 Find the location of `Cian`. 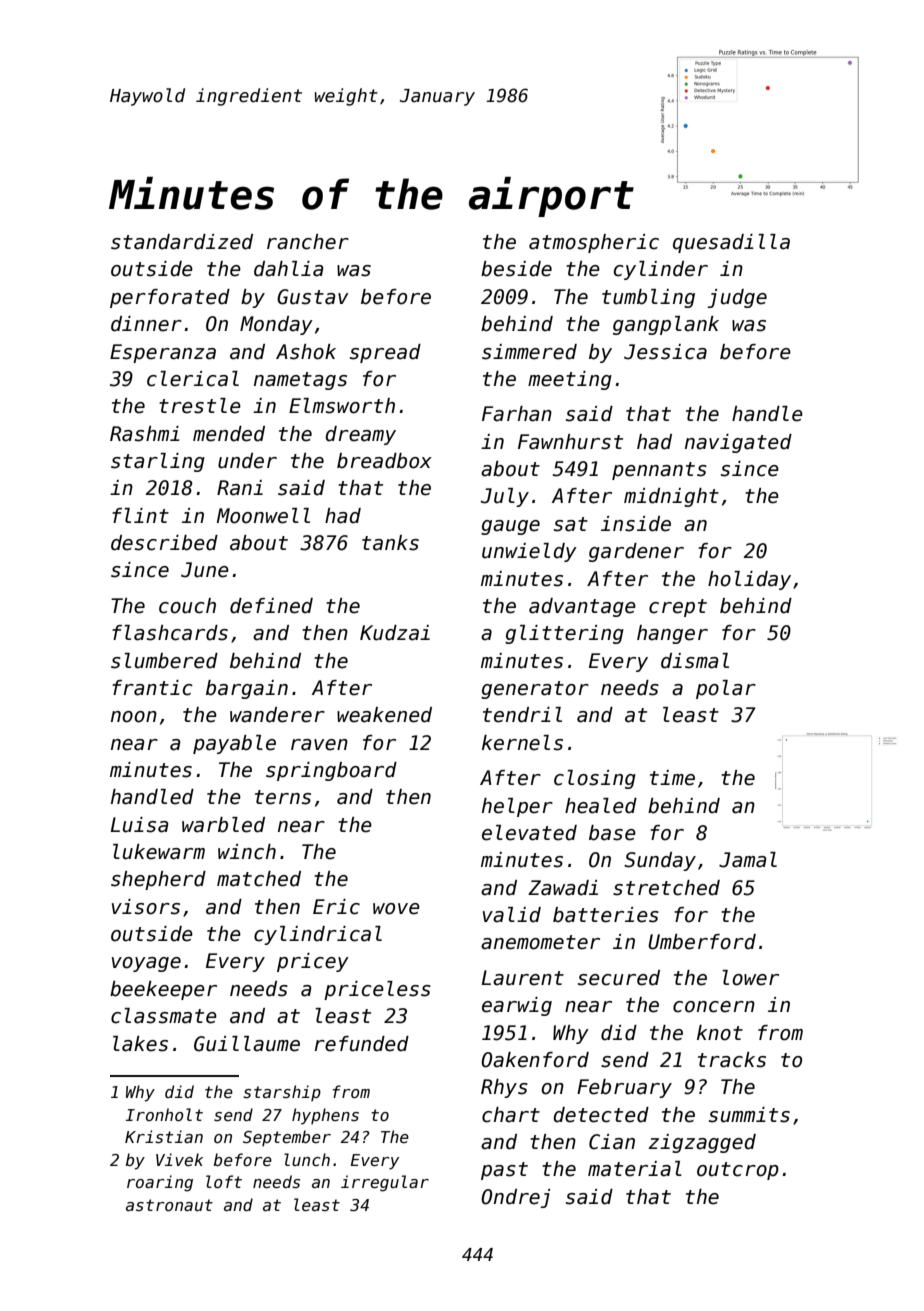

Cian is located at coordinates (612, 1142).
